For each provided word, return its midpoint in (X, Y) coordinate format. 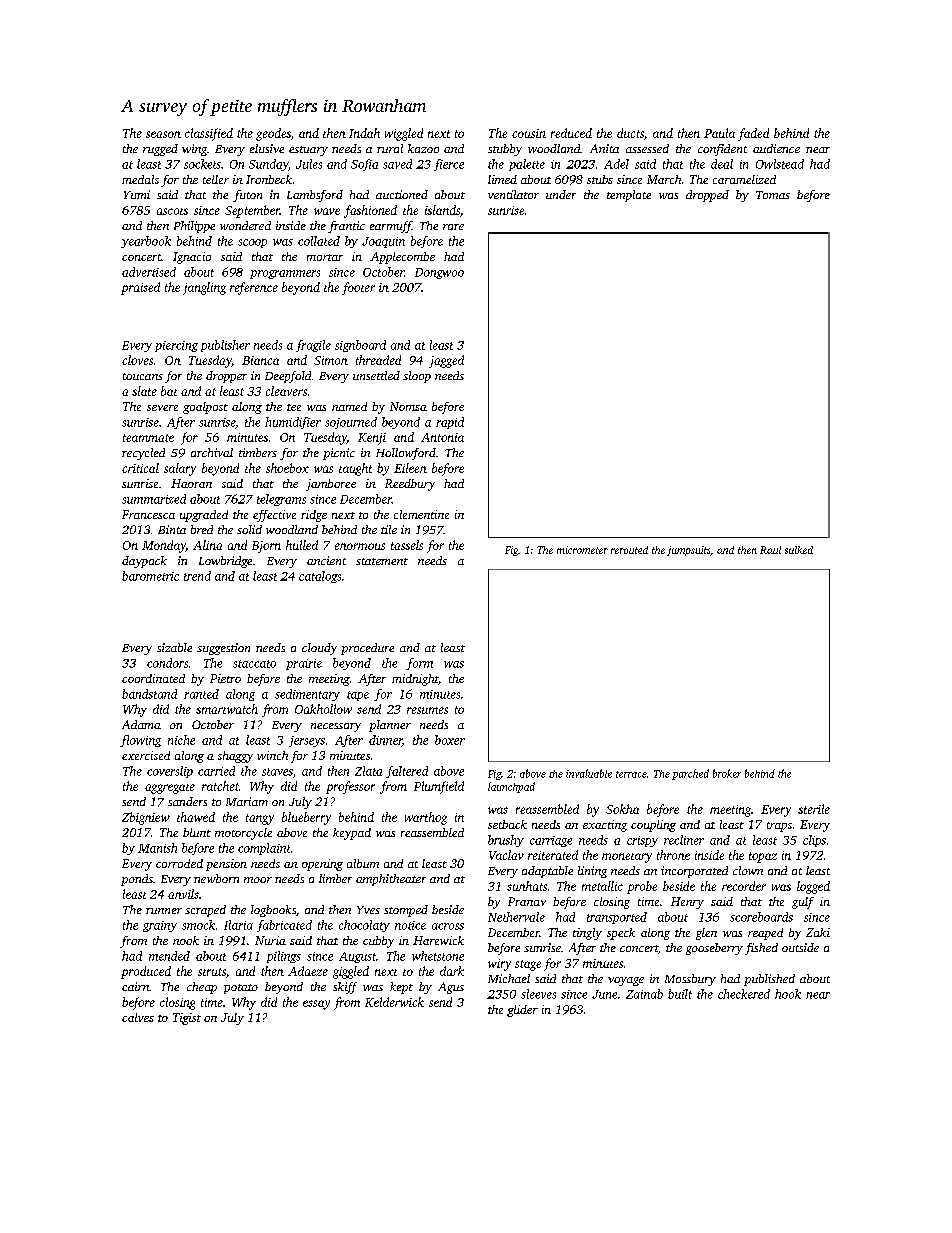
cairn (135, 986)
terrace (631, 774)
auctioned (402, 194)
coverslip (170, 772)
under (561, 194)
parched (690, 774)
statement (382, 561)
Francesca (148, 514)
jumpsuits (688, 551)
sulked (799, 550)
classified (209, 134)
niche (181, 740)
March (664, 179)
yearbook (146, 242)
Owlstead (780, 164)
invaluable (589, 773)
